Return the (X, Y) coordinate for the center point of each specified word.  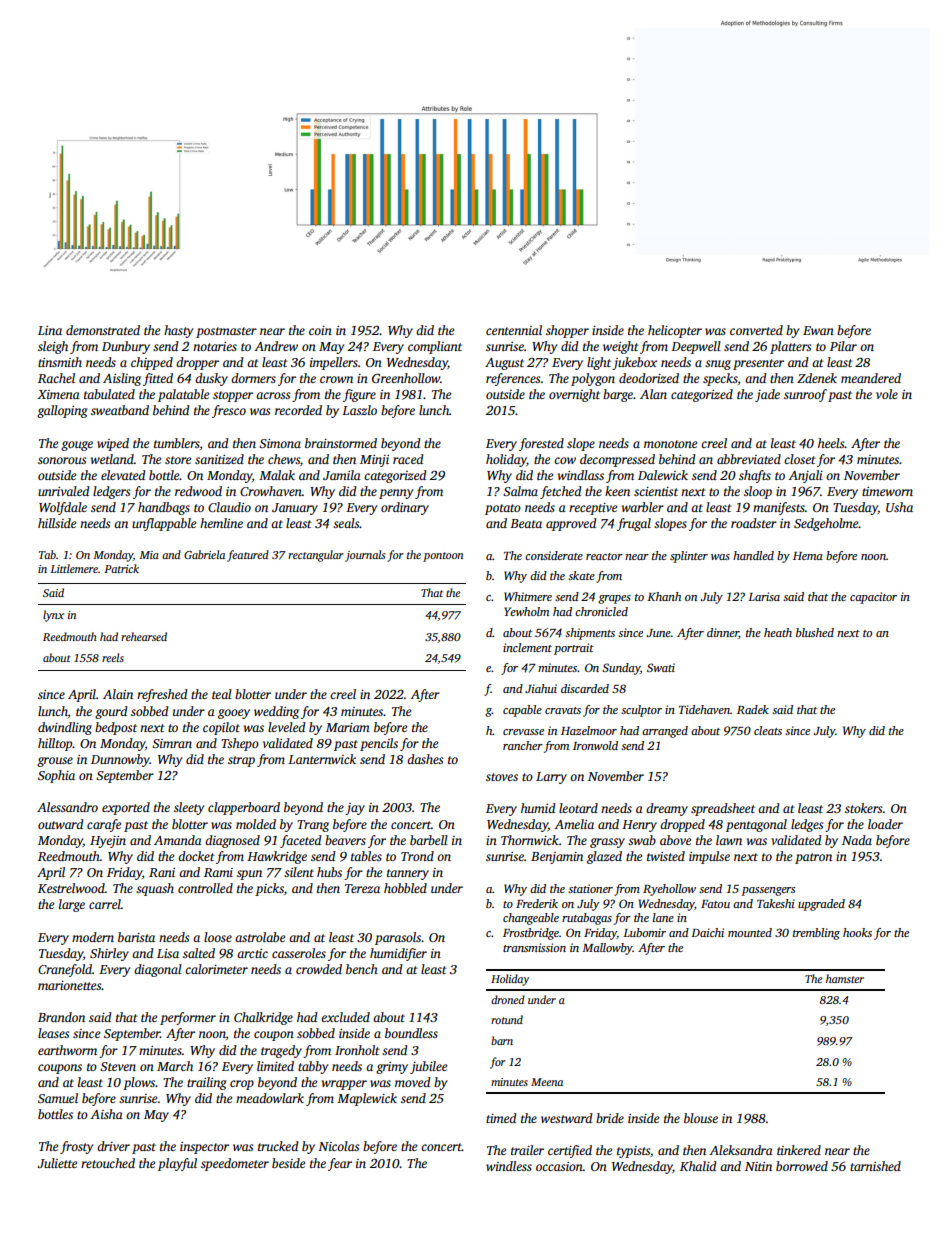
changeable (531, 919)
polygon (593, 379)
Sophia (56, 776)
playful (177, 1164)
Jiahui (541, 688)
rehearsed (144, 636)
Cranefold (65, 970)
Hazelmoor (589, 730)
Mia (149, 555)
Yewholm (526, 611)
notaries (215, 346)
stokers (863, 808)
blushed (815, 632)
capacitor (873, 598)
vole (887, 394)
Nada (857, 840)
